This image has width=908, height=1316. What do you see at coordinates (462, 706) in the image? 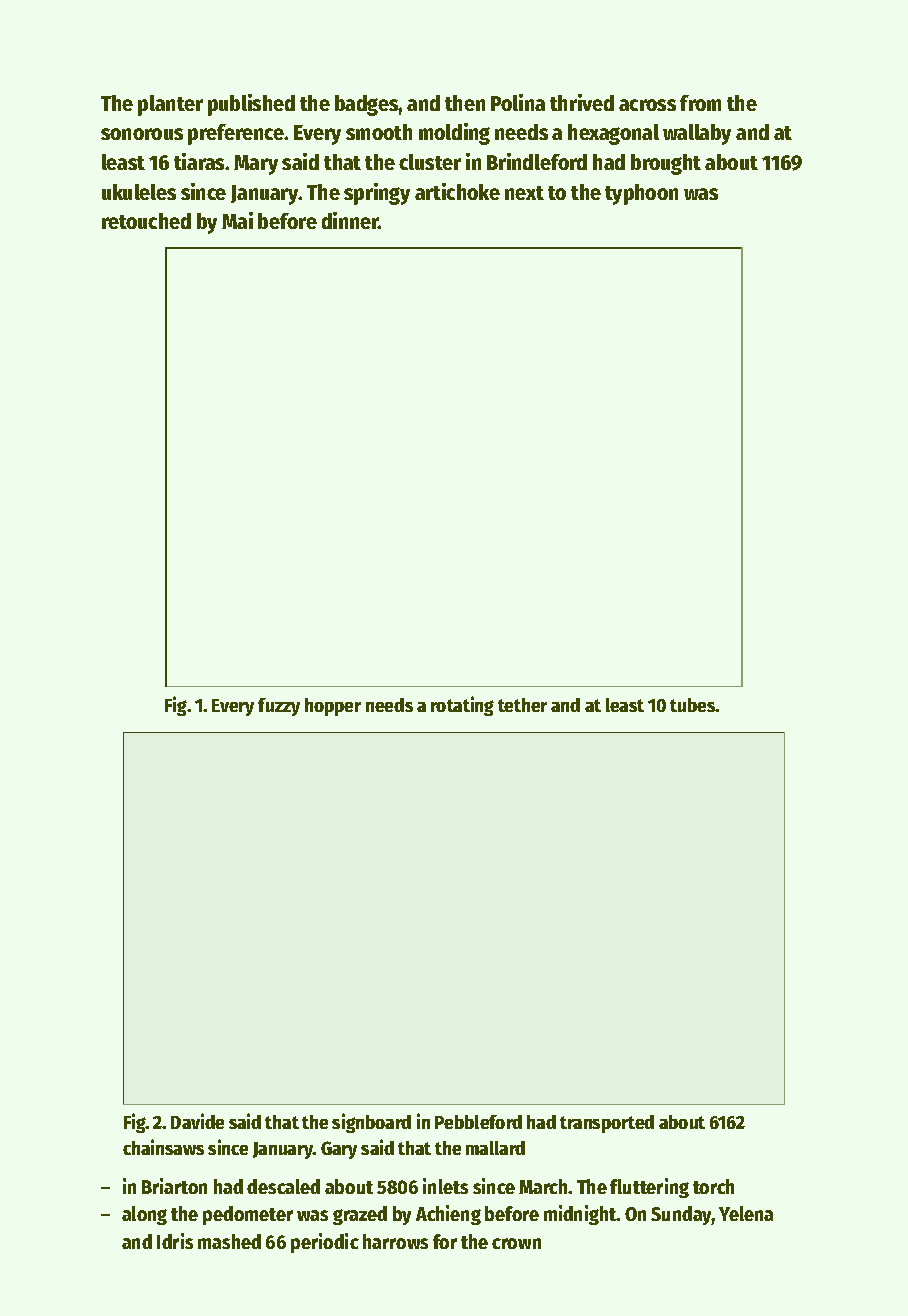
I see `rotating` at bounding box center [462, 706].
